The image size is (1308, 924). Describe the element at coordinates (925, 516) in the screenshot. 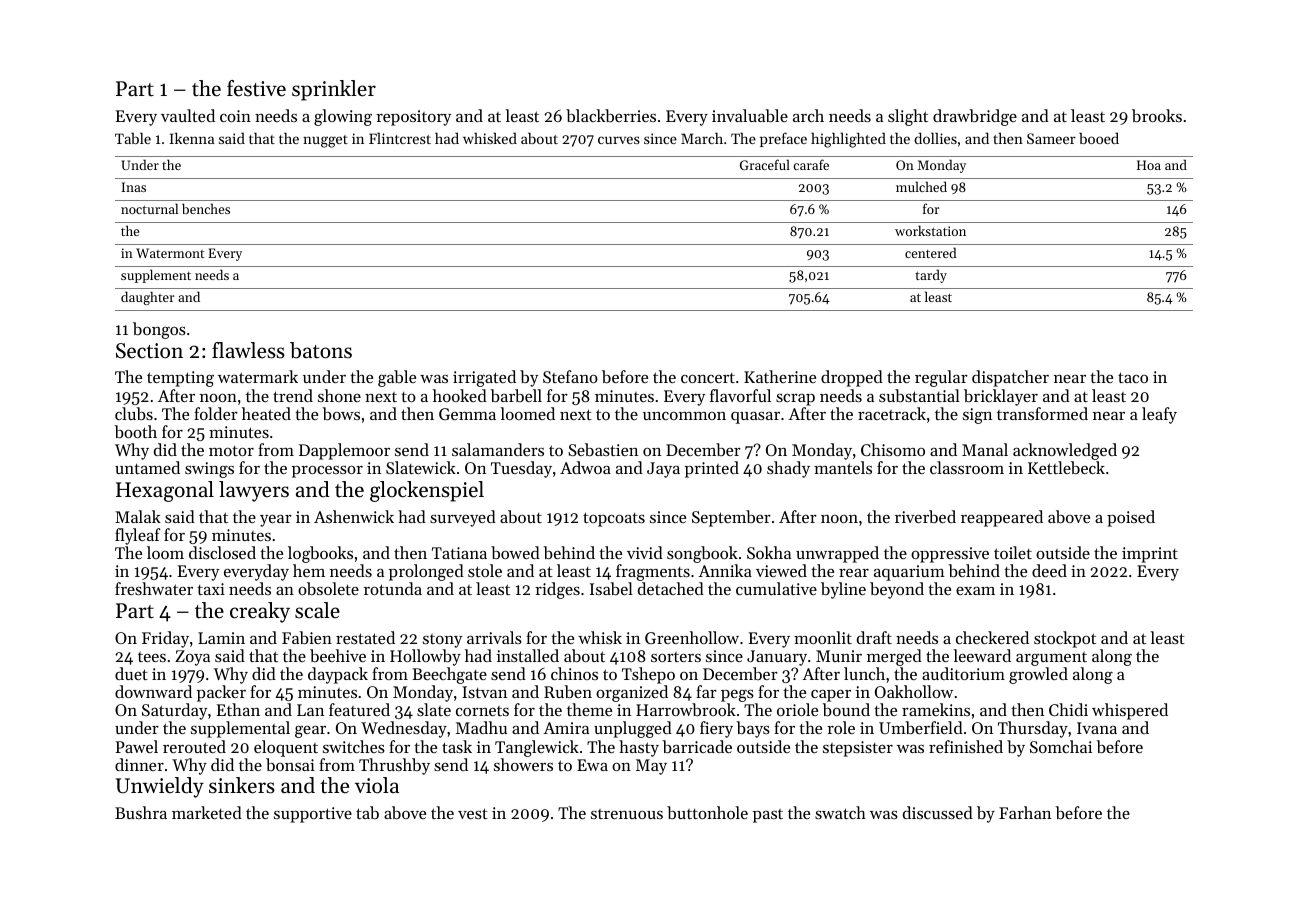

I see `riverbed` at that location.
